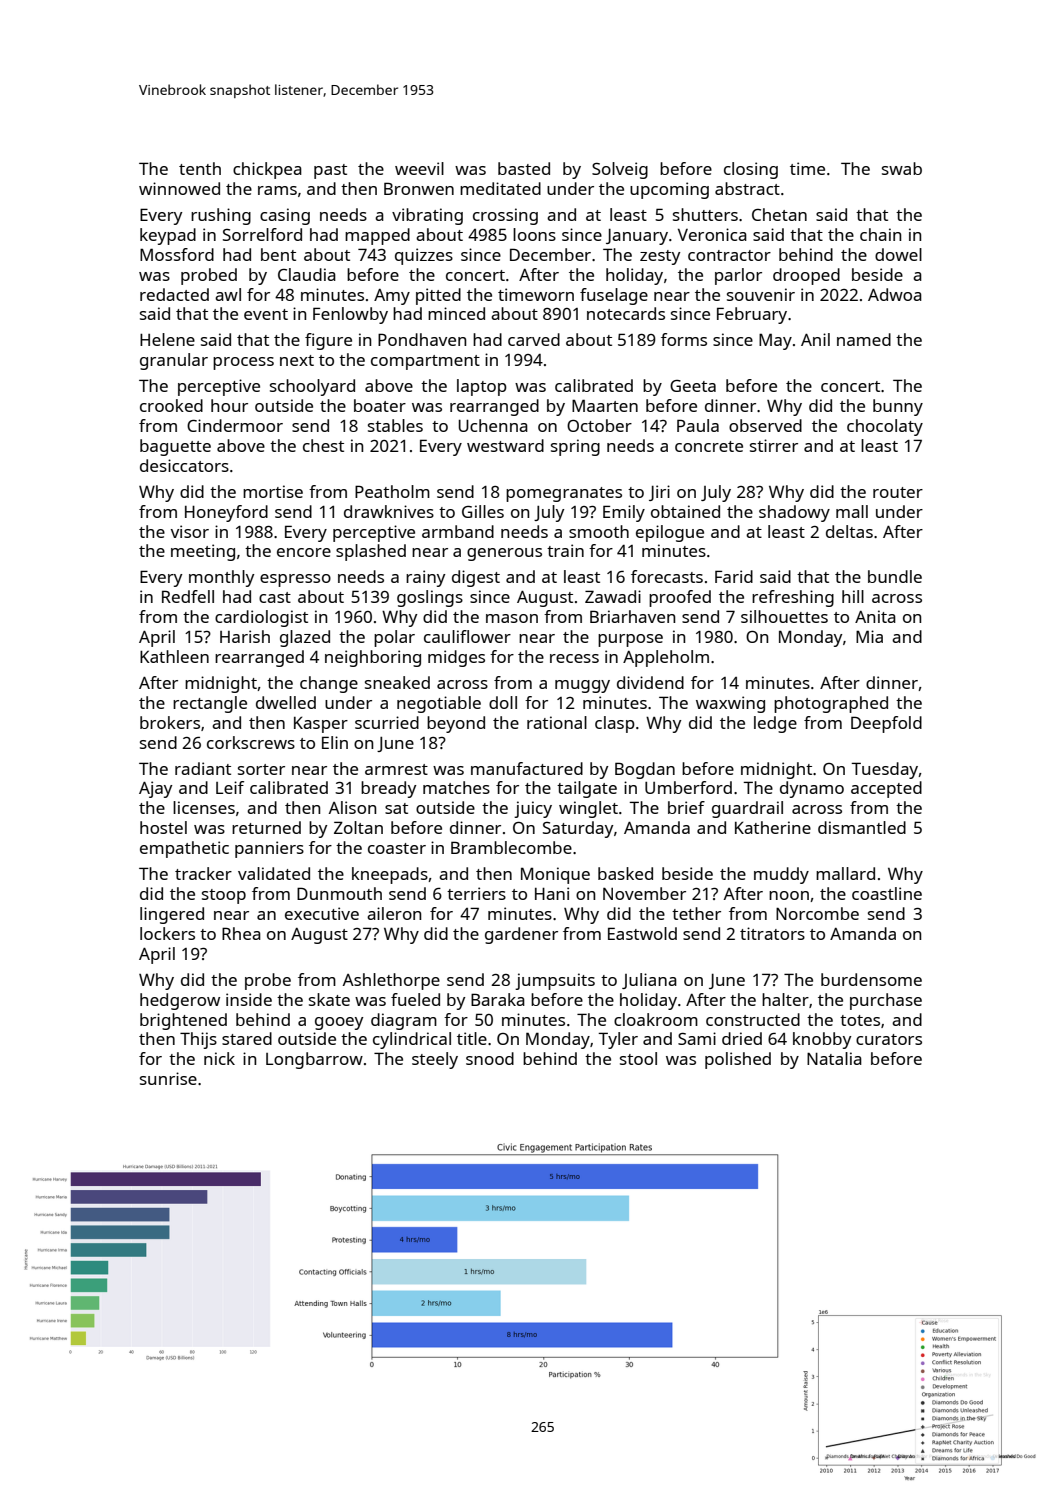 This screenshot has height=1508, width=1062. I want to click on weevil, so click(419, 168).
